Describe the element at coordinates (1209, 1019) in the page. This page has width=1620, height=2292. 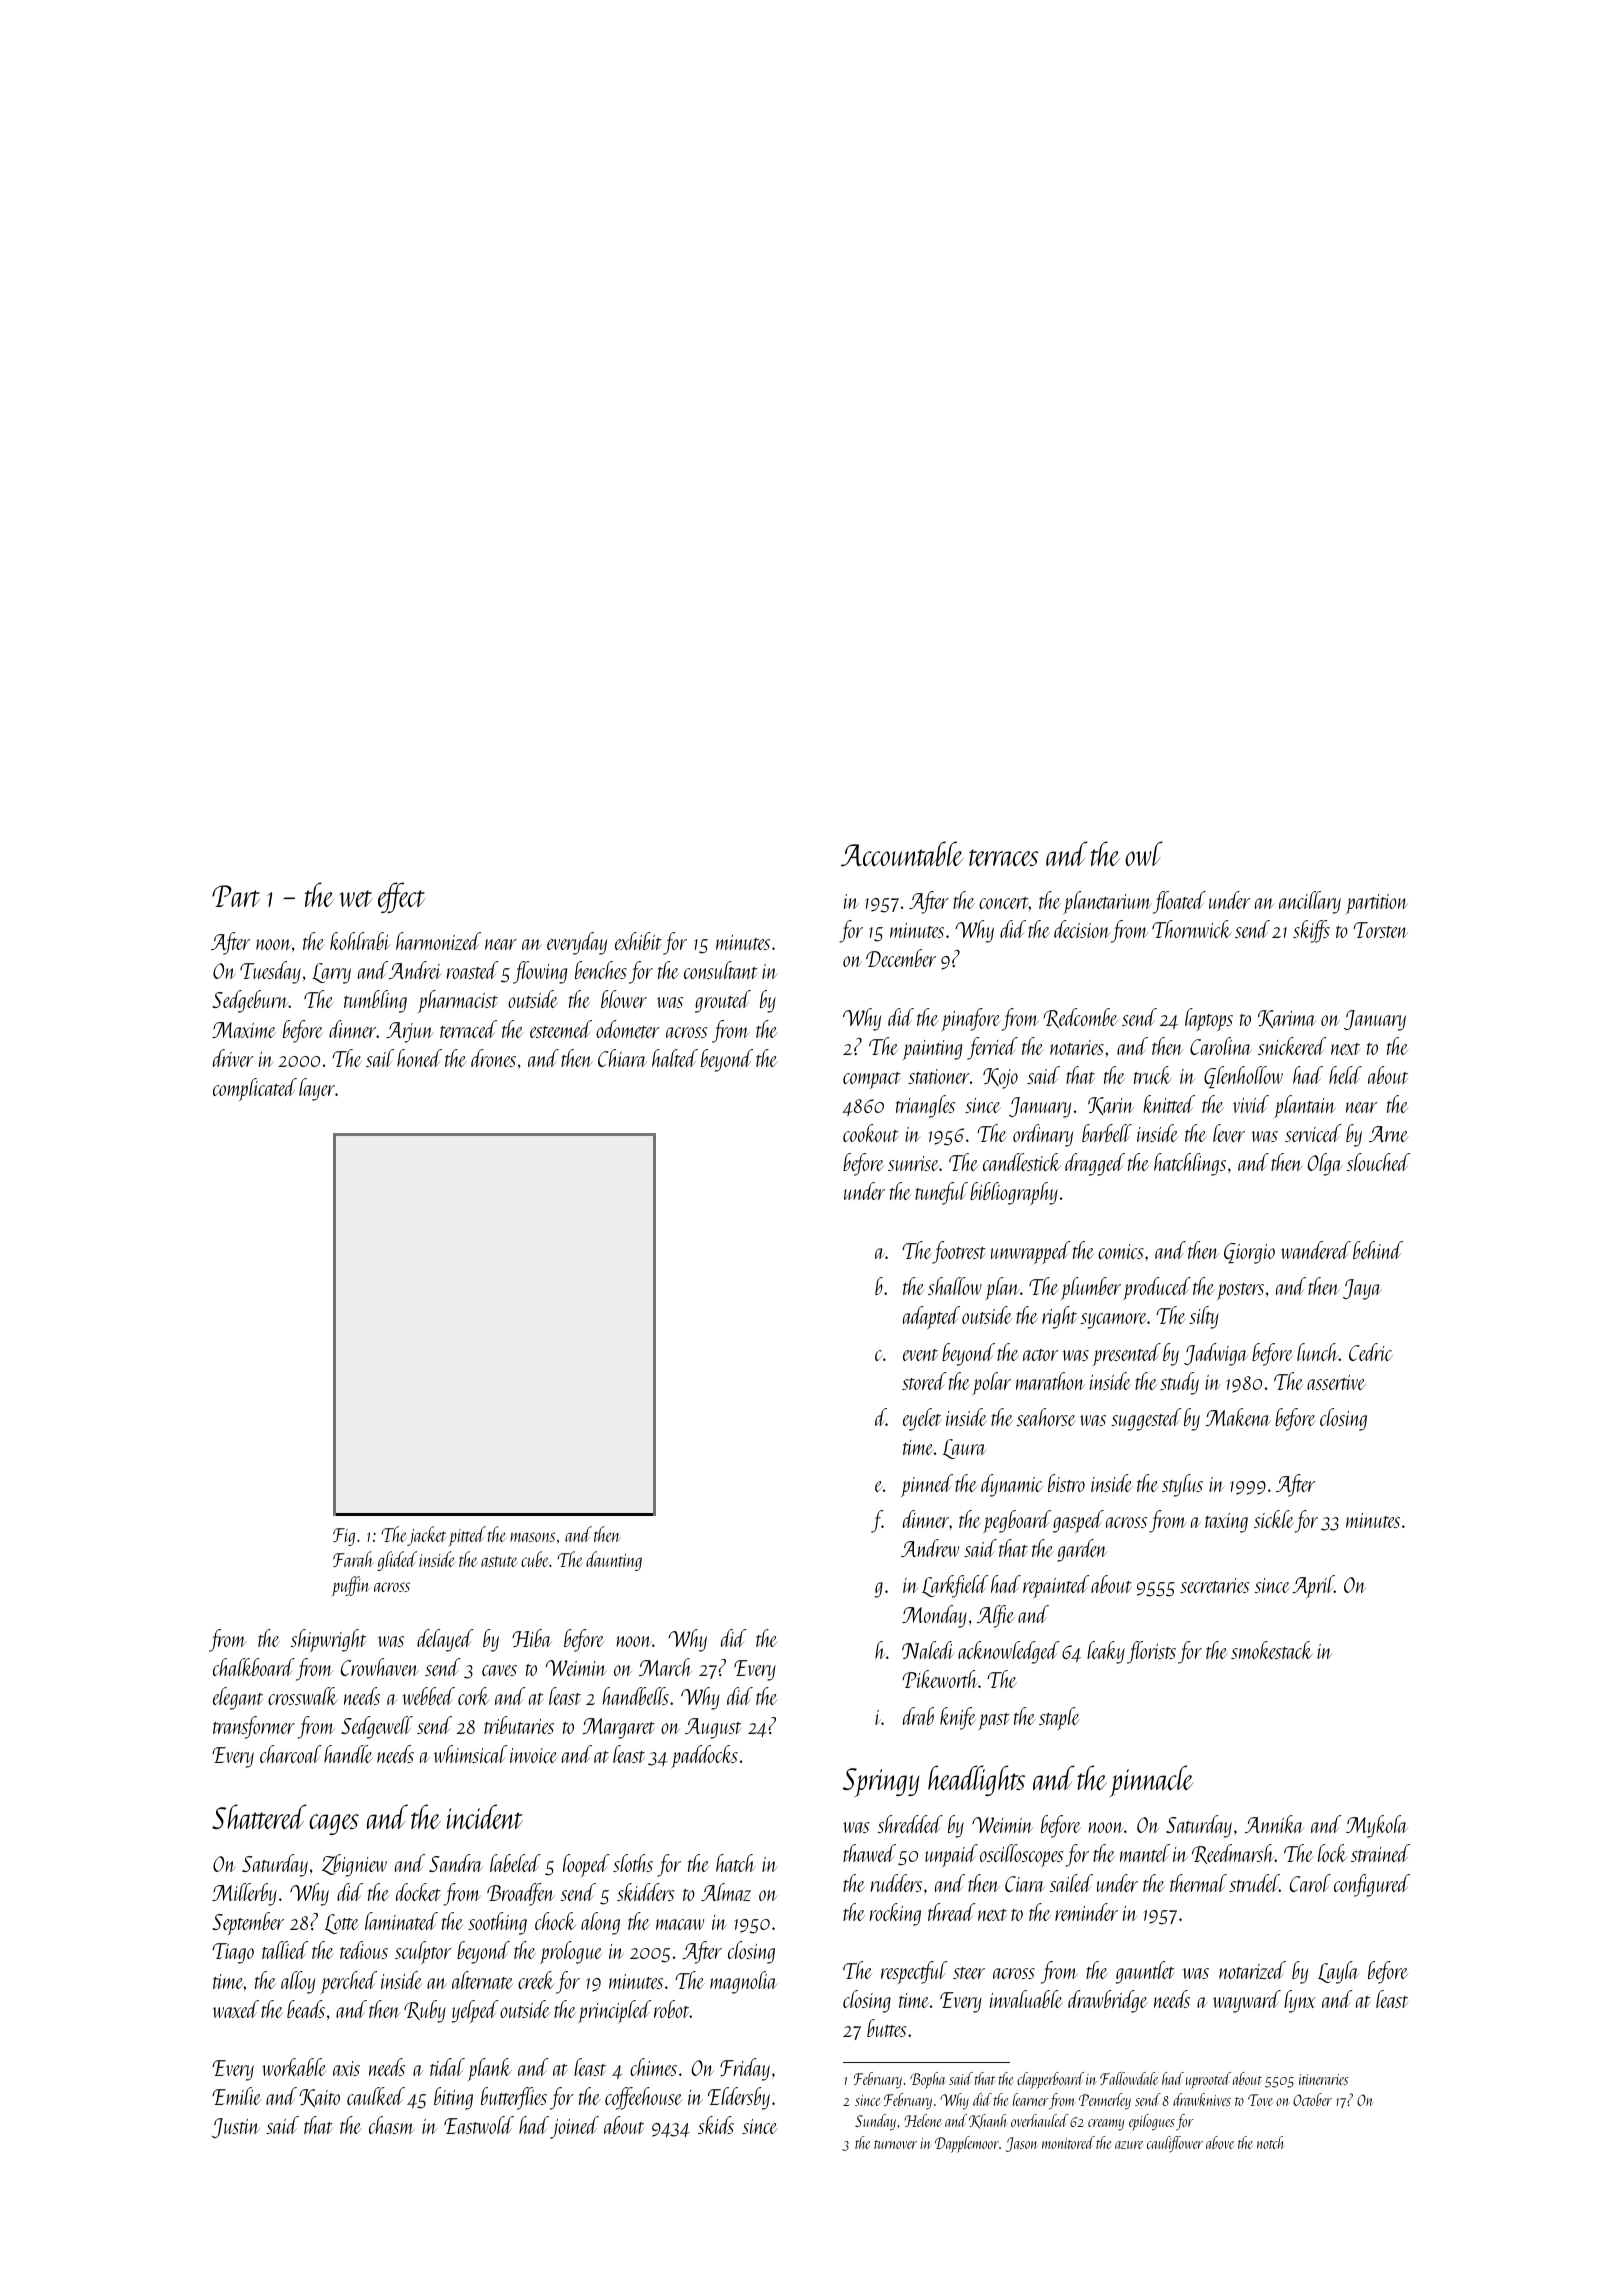
I see `laptops` at that location.
